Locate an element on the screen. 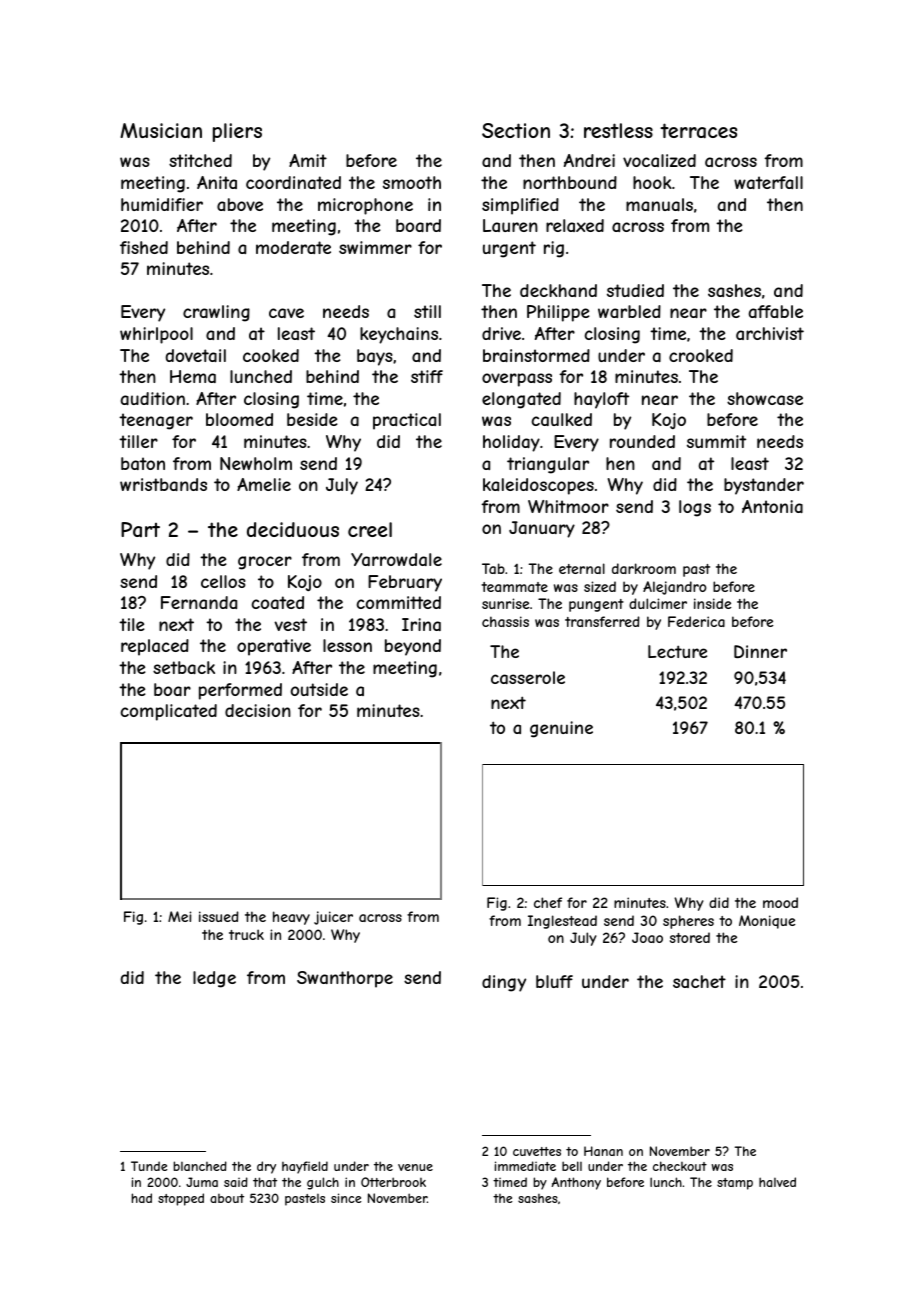  stopped is located at coordinates (181, 1199).
